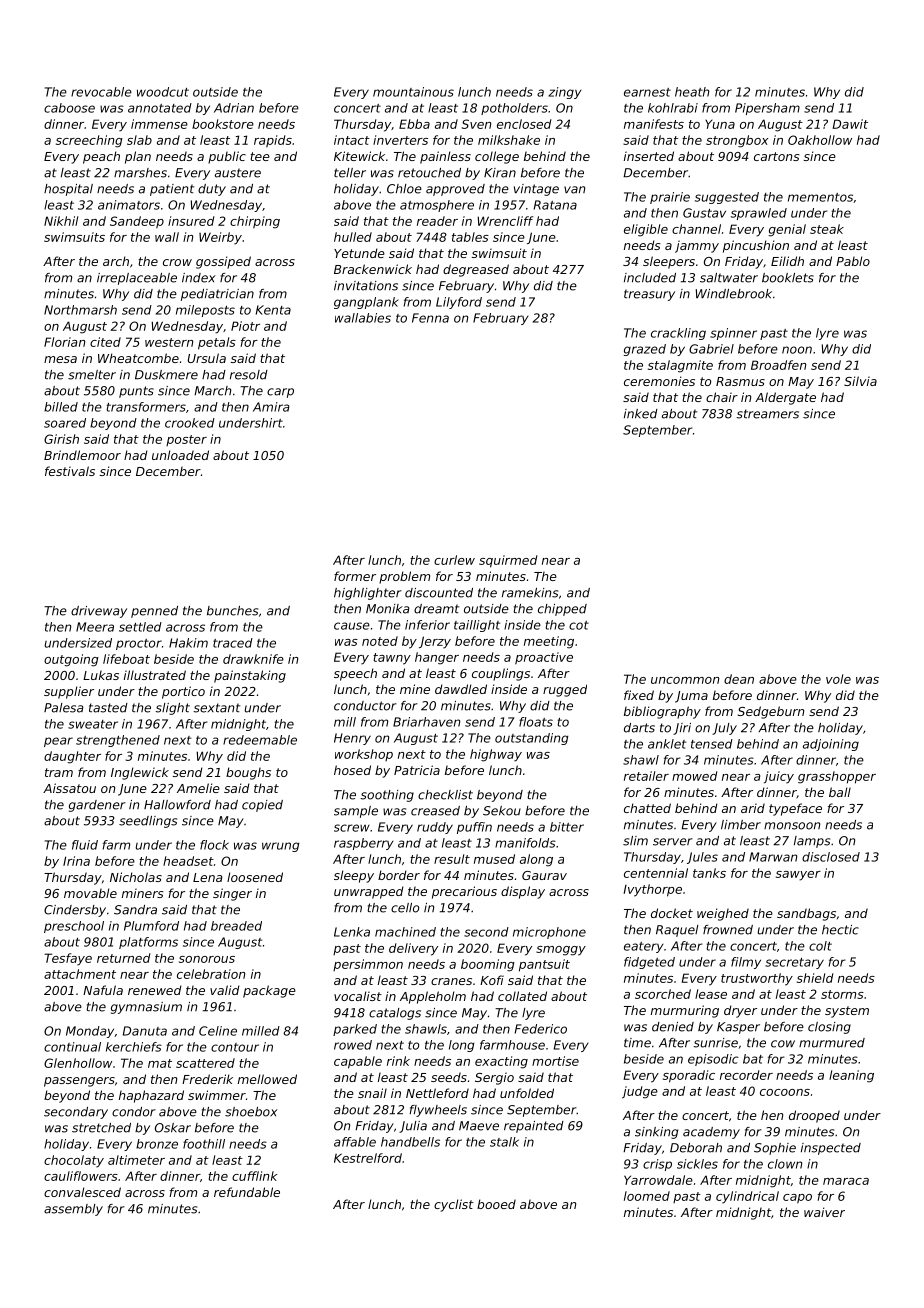  Describe the element at coordinates (454, 1205) in the document. I see `cyclist` at that location.
